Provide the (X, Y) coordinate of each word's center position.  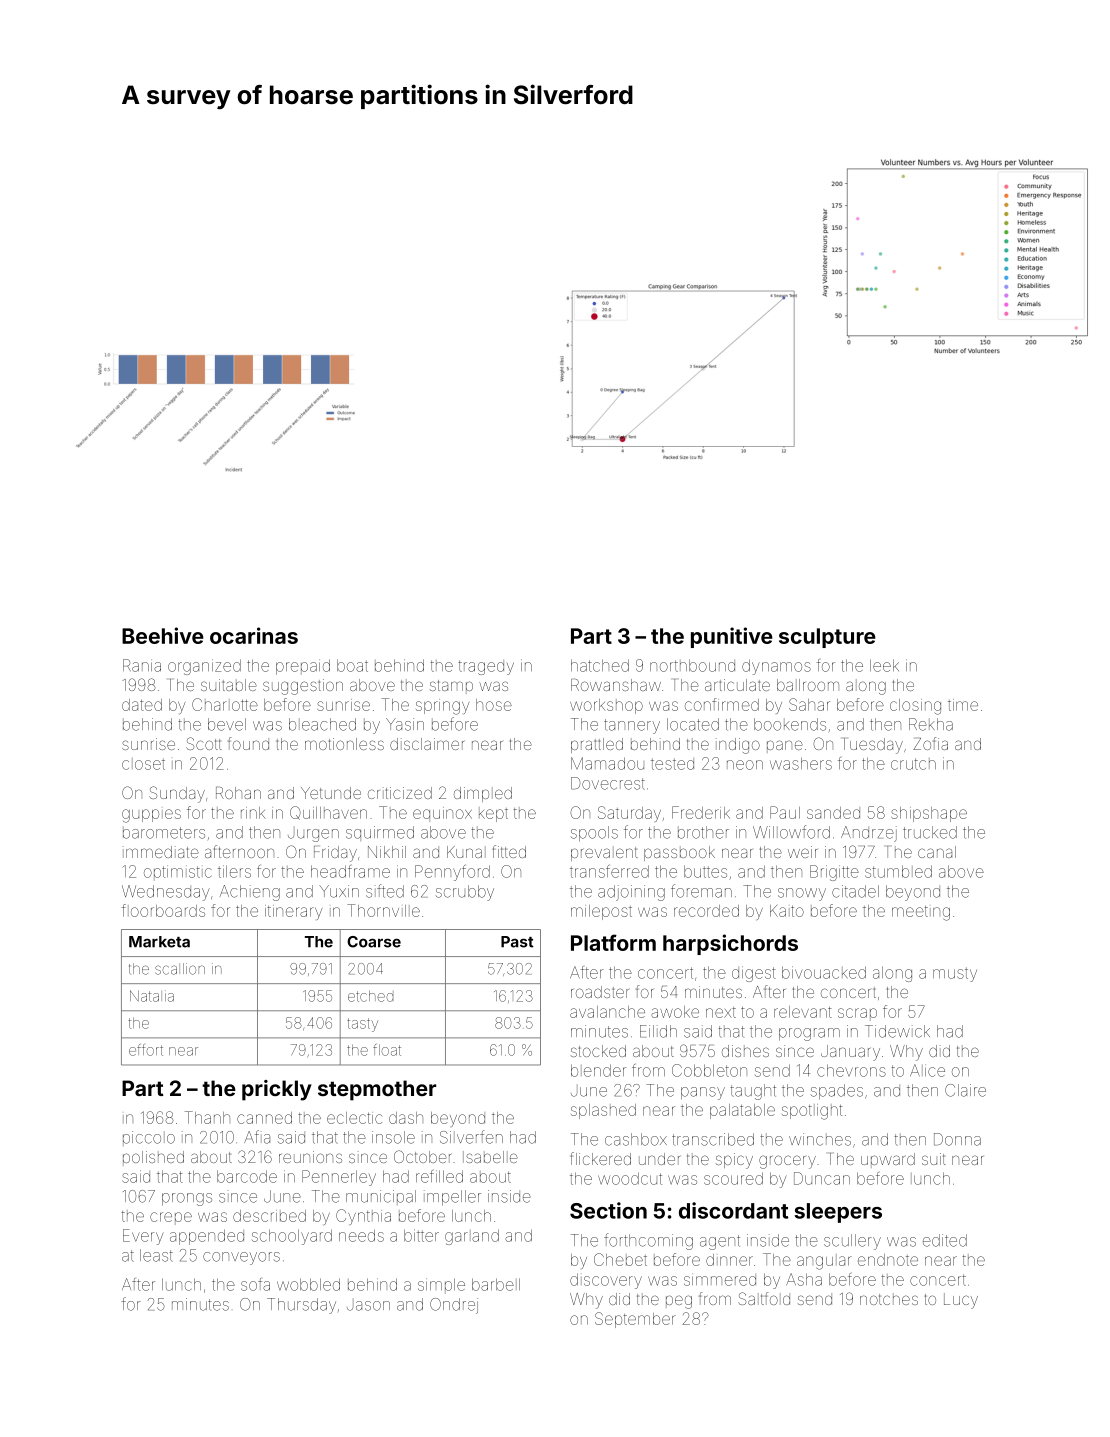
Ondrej (454, 1306)
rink (253, 813)
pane (785, 746)
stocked (598, 1051)
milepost (601, 912)
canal (937, 852)
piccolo (149, 1138)
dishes (745, 1051)
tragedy (486, 667)
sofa (255, 1284)
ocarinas (254, 635)
